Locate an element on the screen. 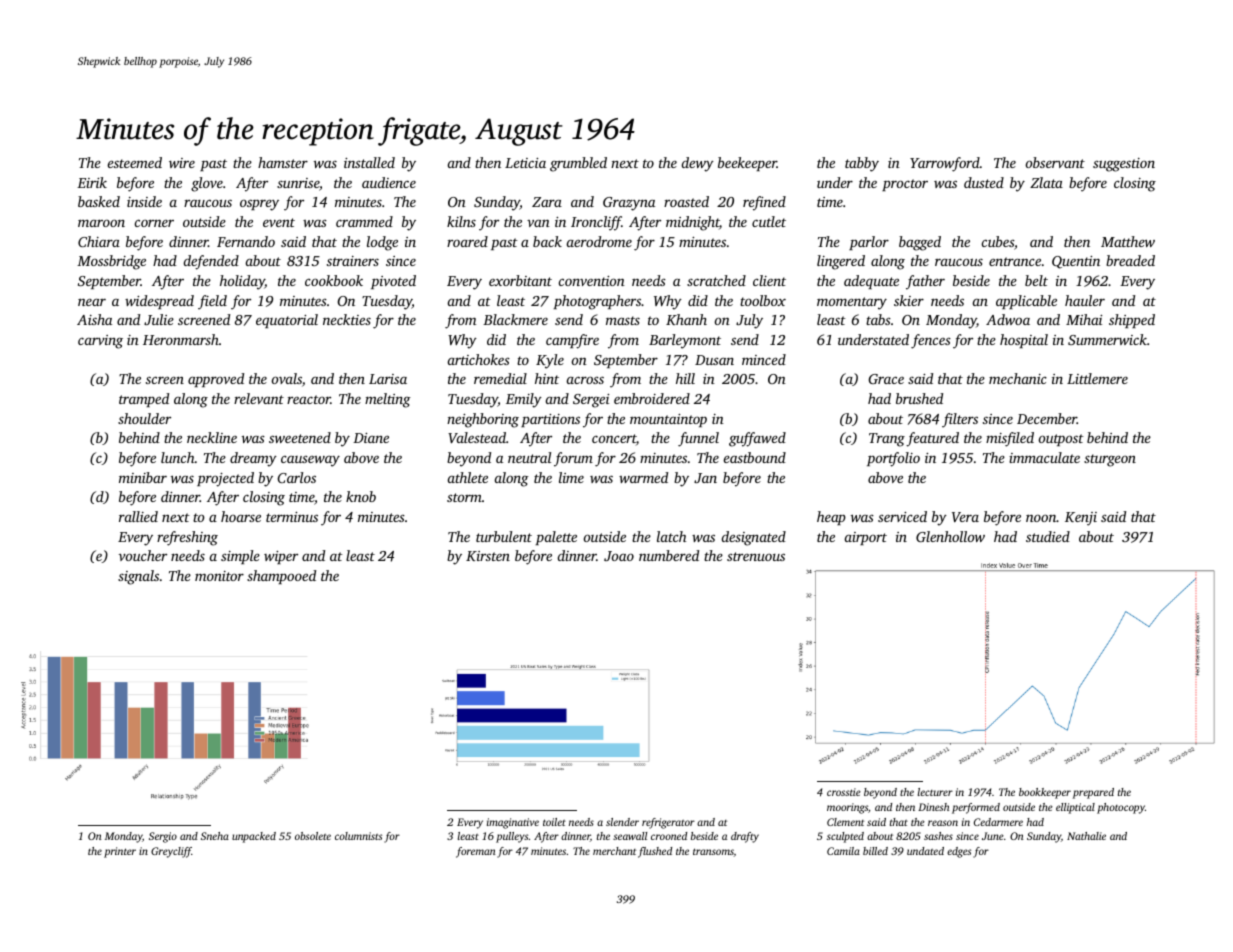 This screenshot has height=952, width=1233. edges is located at coordinates (959, 852).
